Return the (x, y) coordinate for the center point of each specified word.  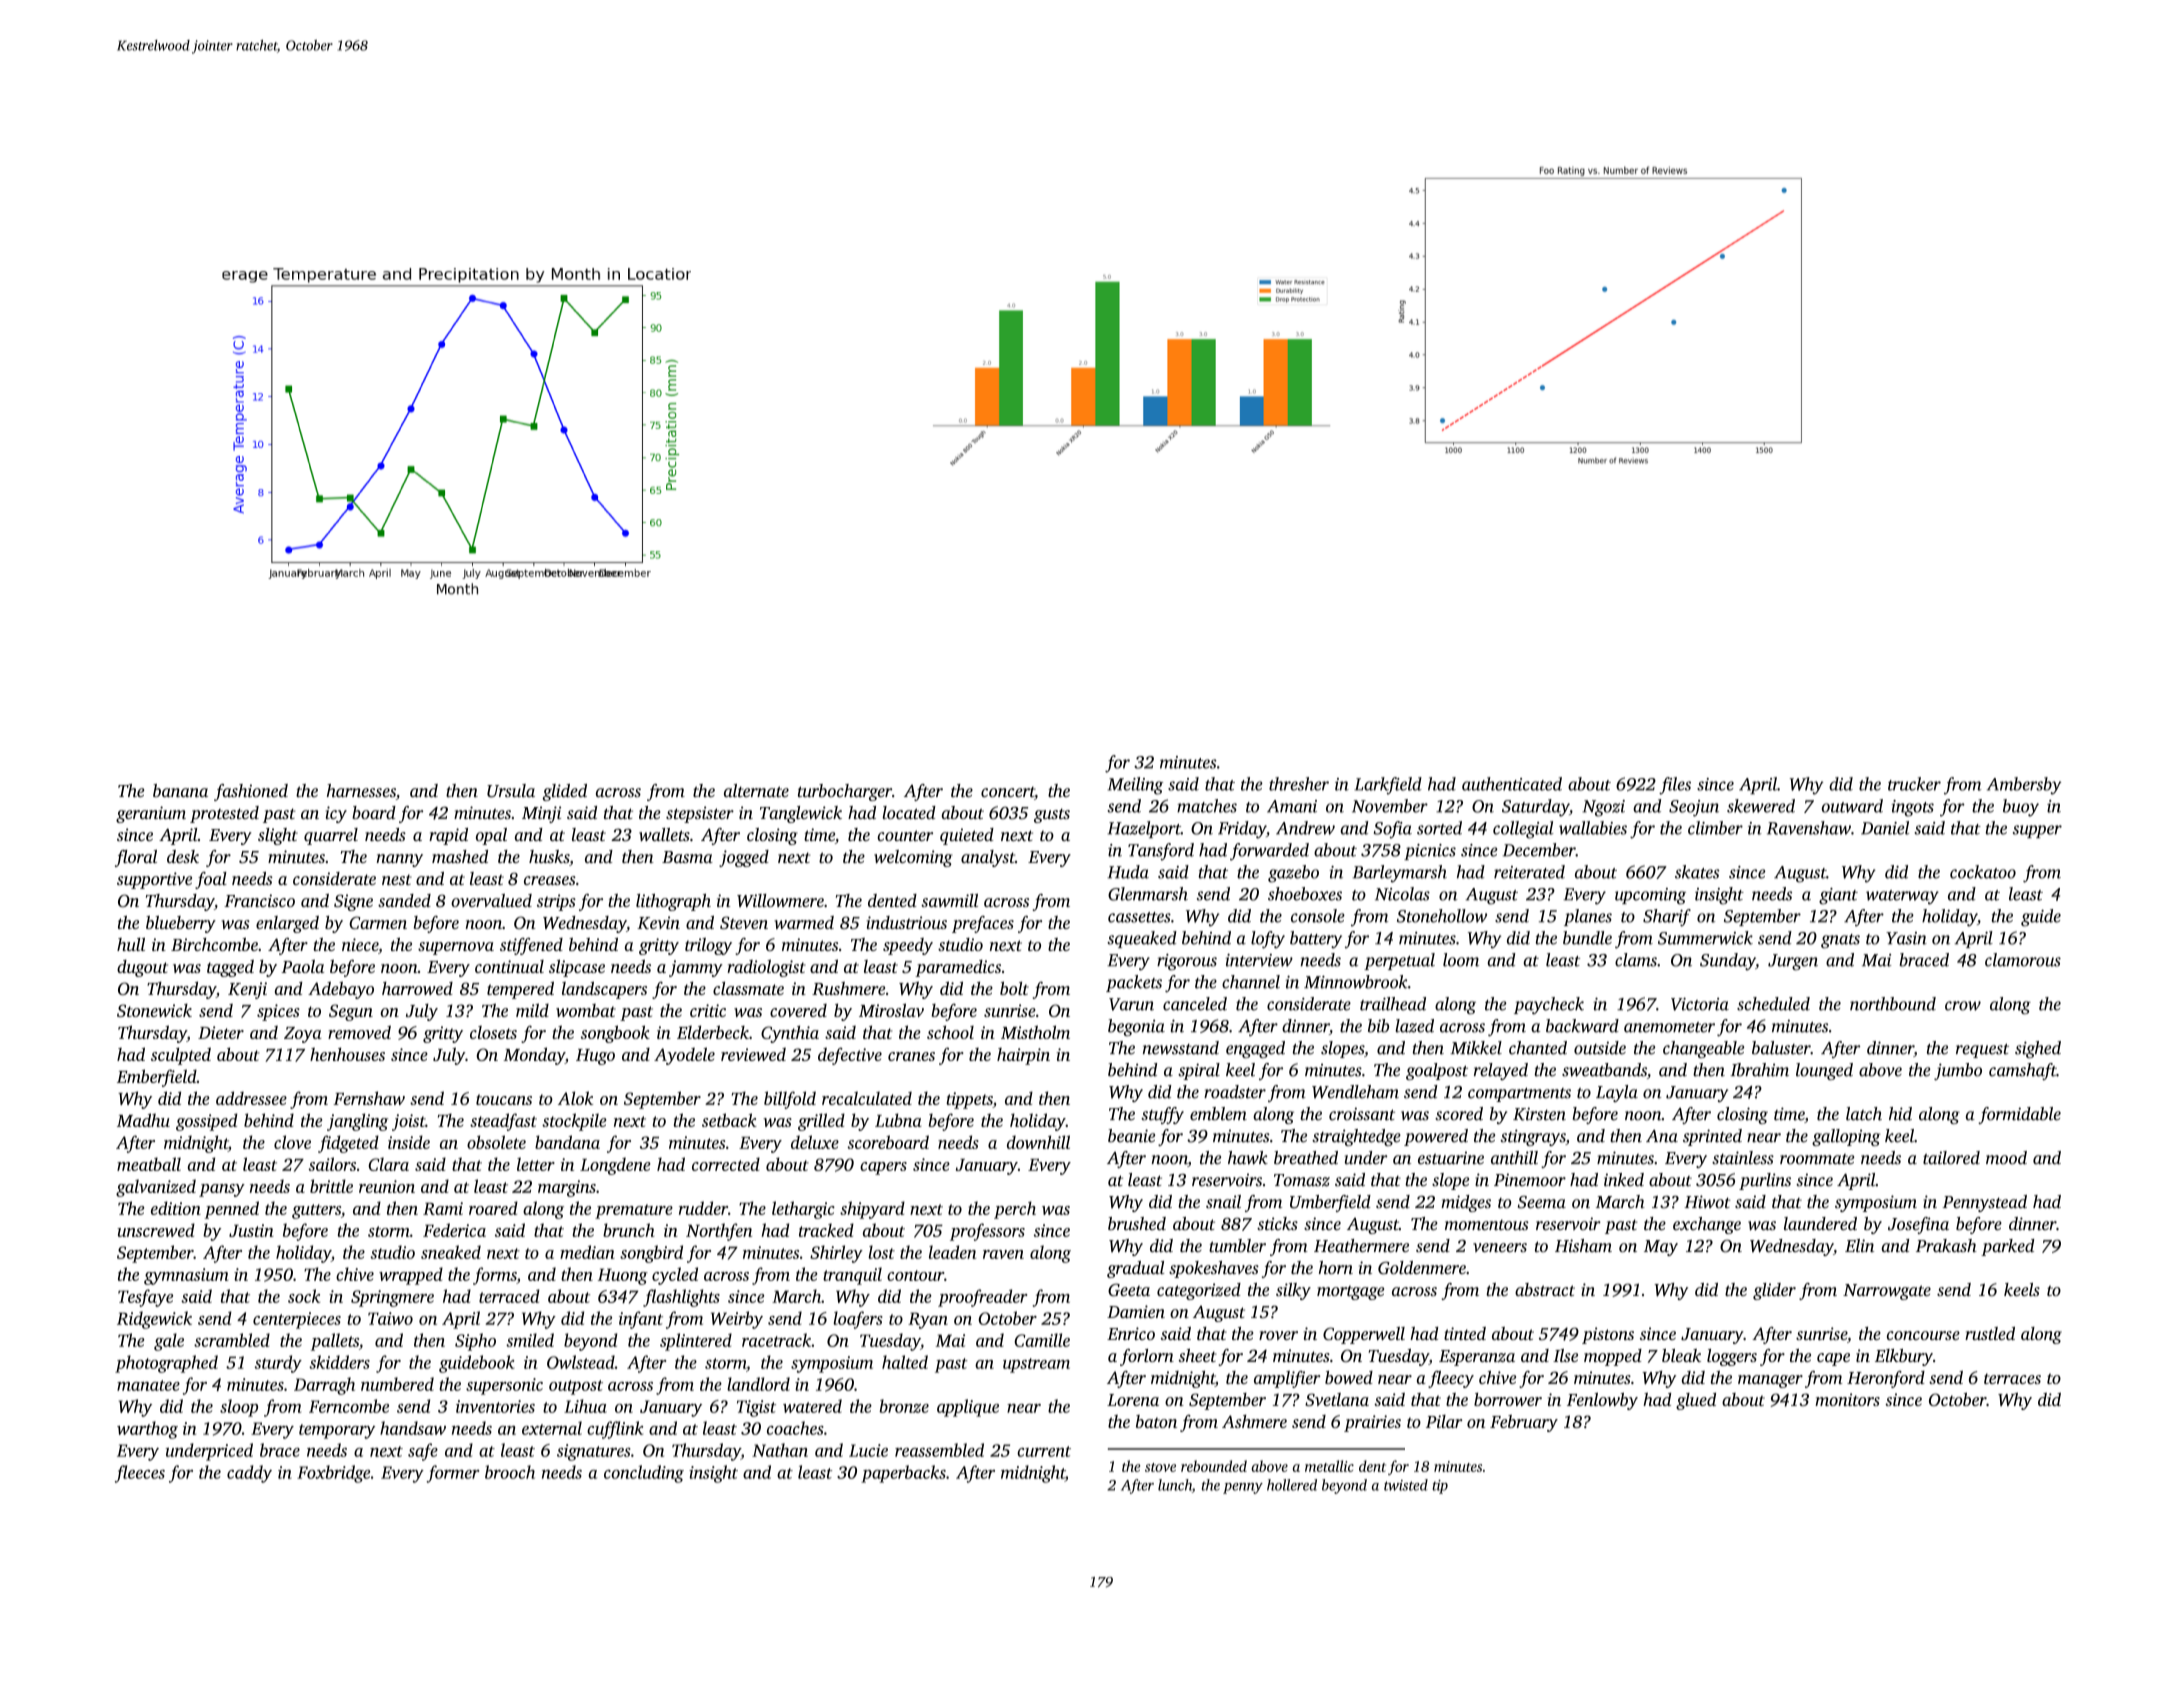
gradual (1135, 1269)
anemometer (1669, 1027)
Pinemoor (1530, 1180)
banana (180, 790)
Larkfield (1388, 786)
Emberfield (157, 1078)
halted (905, 1362)
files (1675, 786)
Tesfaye (145, 1298)
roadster (1235, 1092)
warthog (147, 1430)
